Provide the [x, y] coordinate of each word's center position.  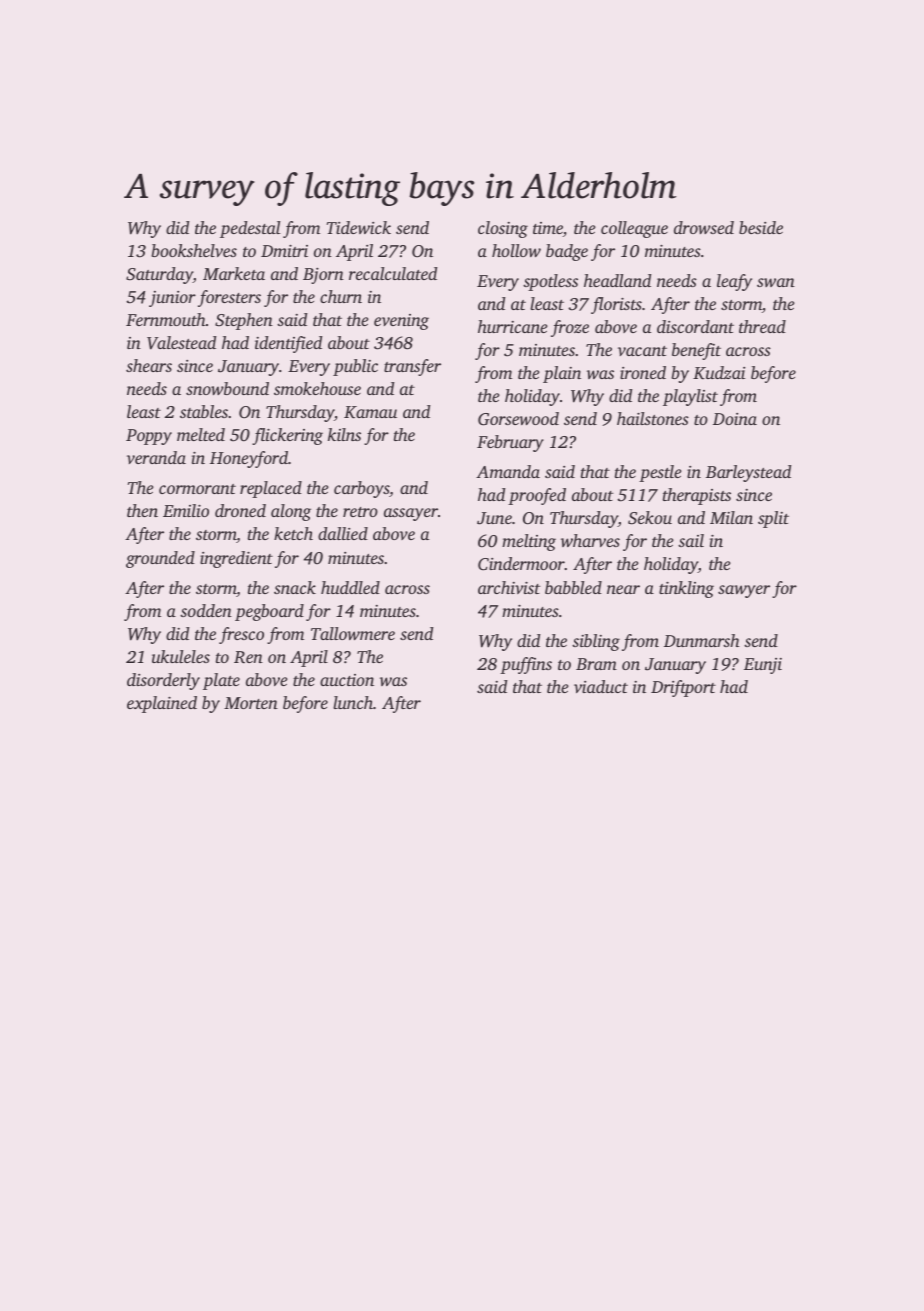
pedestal [250, 229]
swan [776, 282]
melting [529, 542]
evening [401, 322]
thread [762, 326]
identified [288, 344]
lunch [353, 702]
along [291, 512]
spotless [550, 282]
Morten [251, 703]
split [773, 519]
